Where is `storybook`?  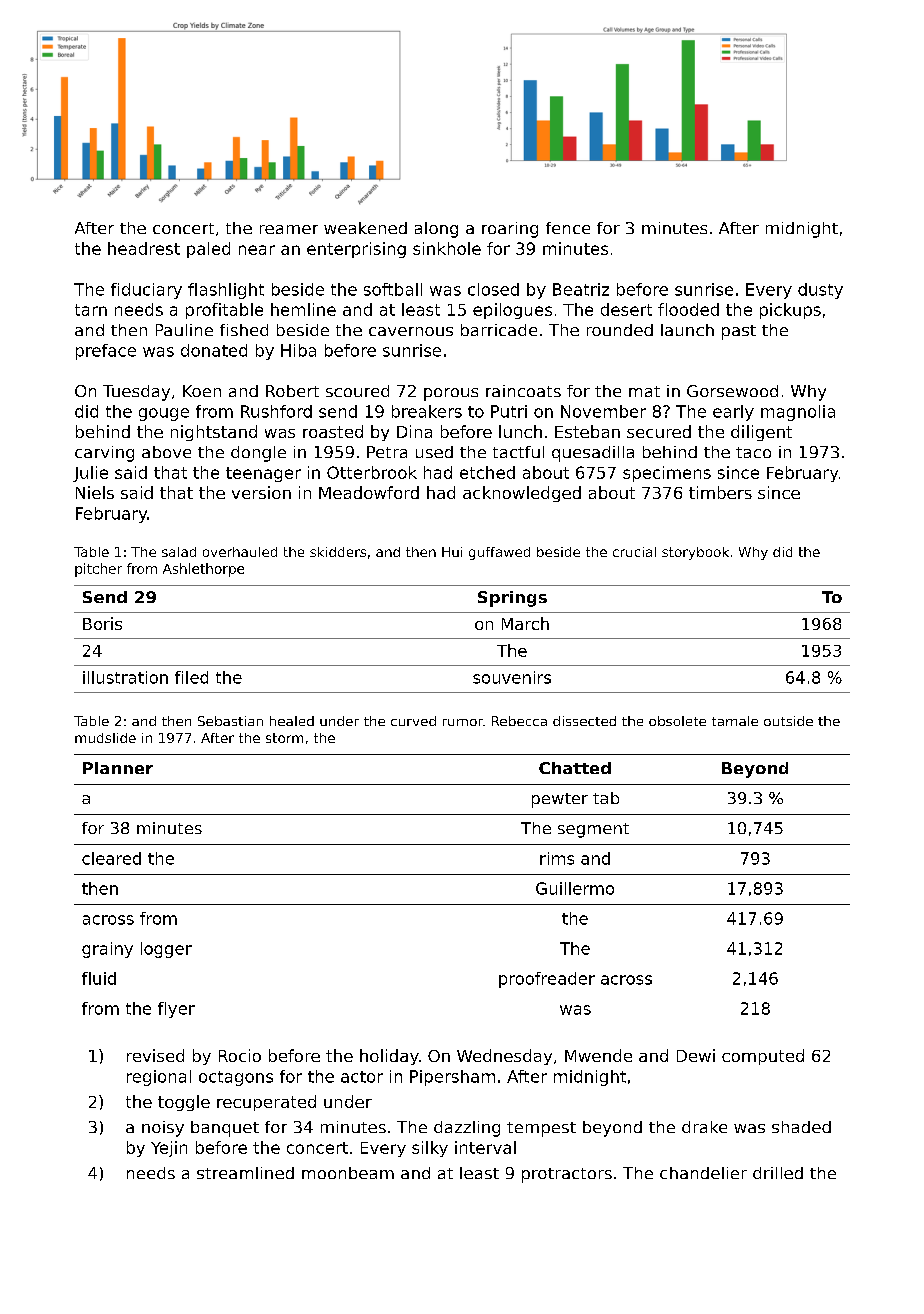
storybook is located at coordinates (695, 553).
